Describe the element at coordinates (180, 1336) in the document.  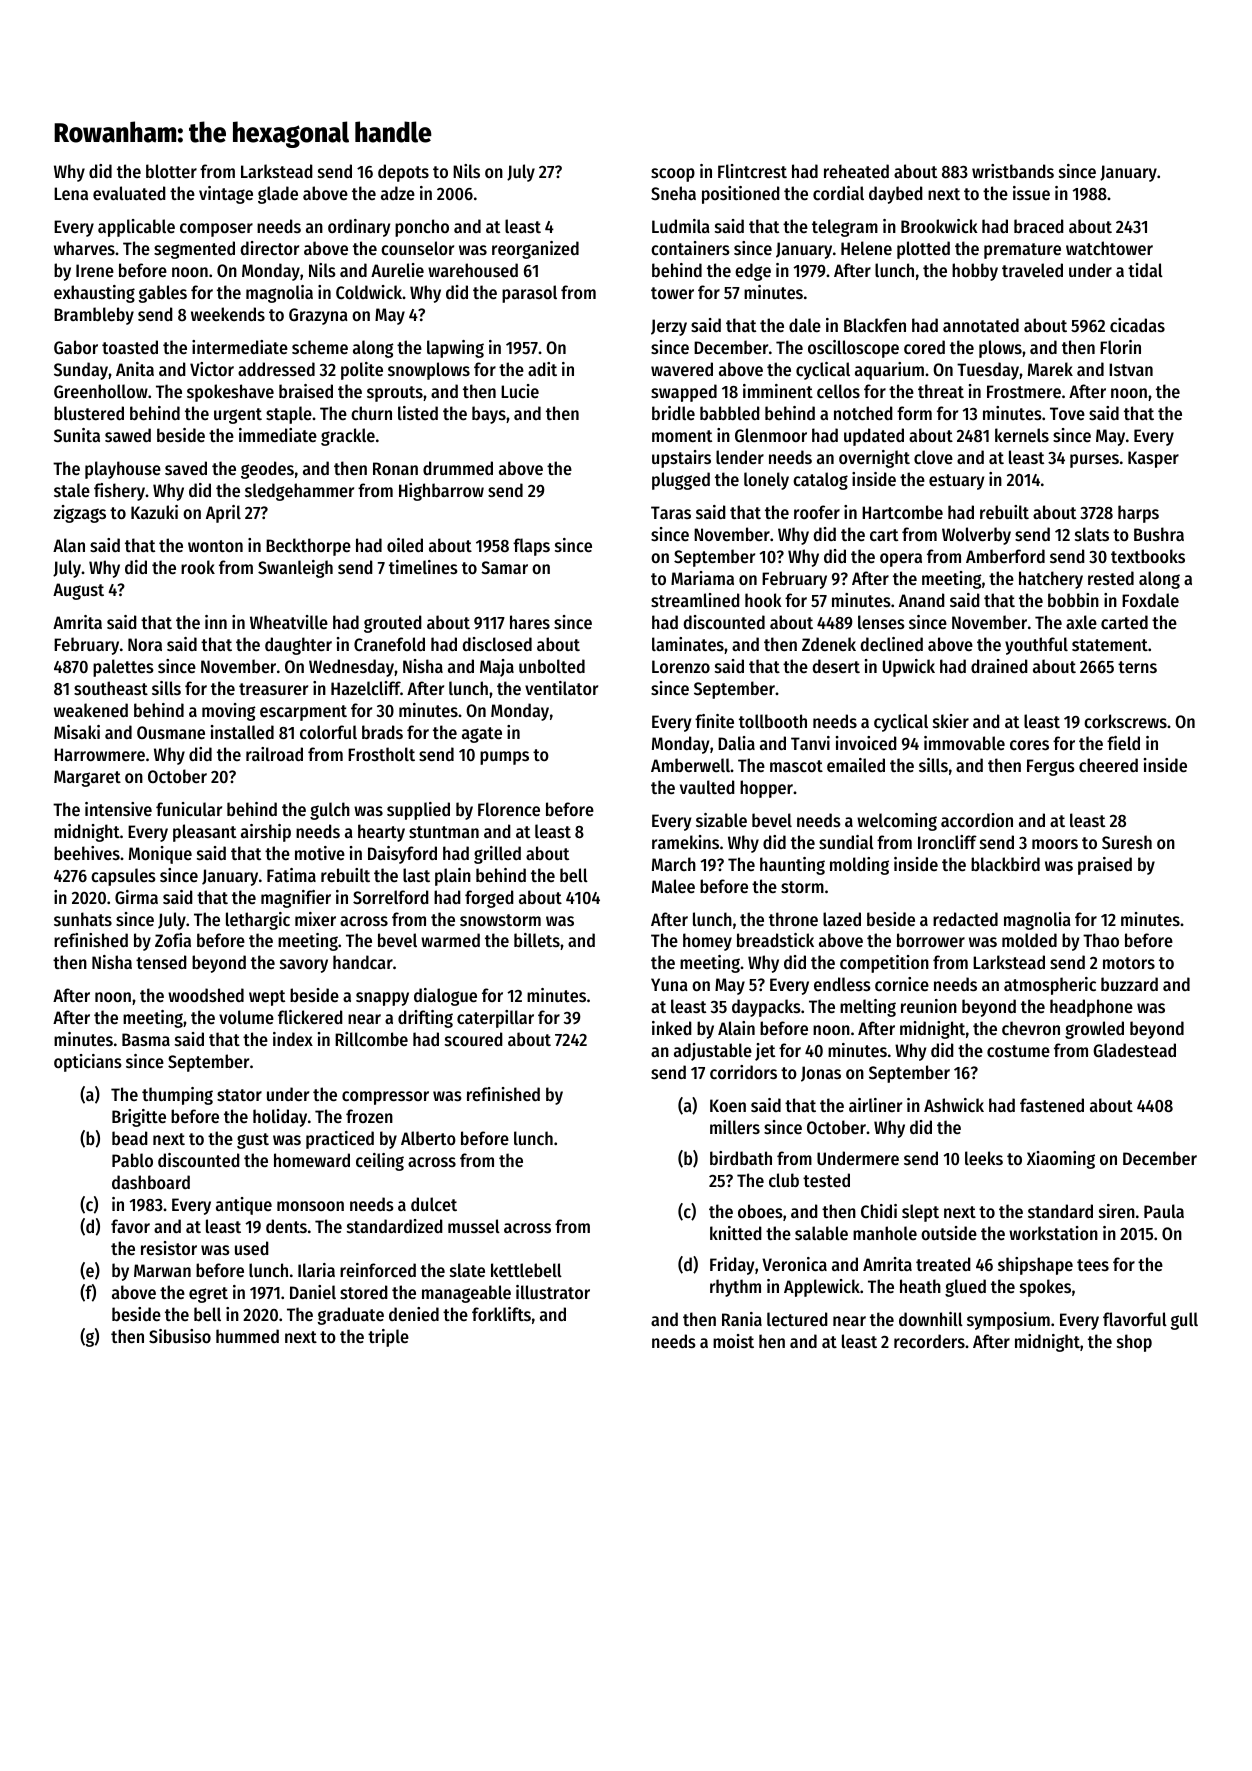
I see `Sibusiso` at that location.
